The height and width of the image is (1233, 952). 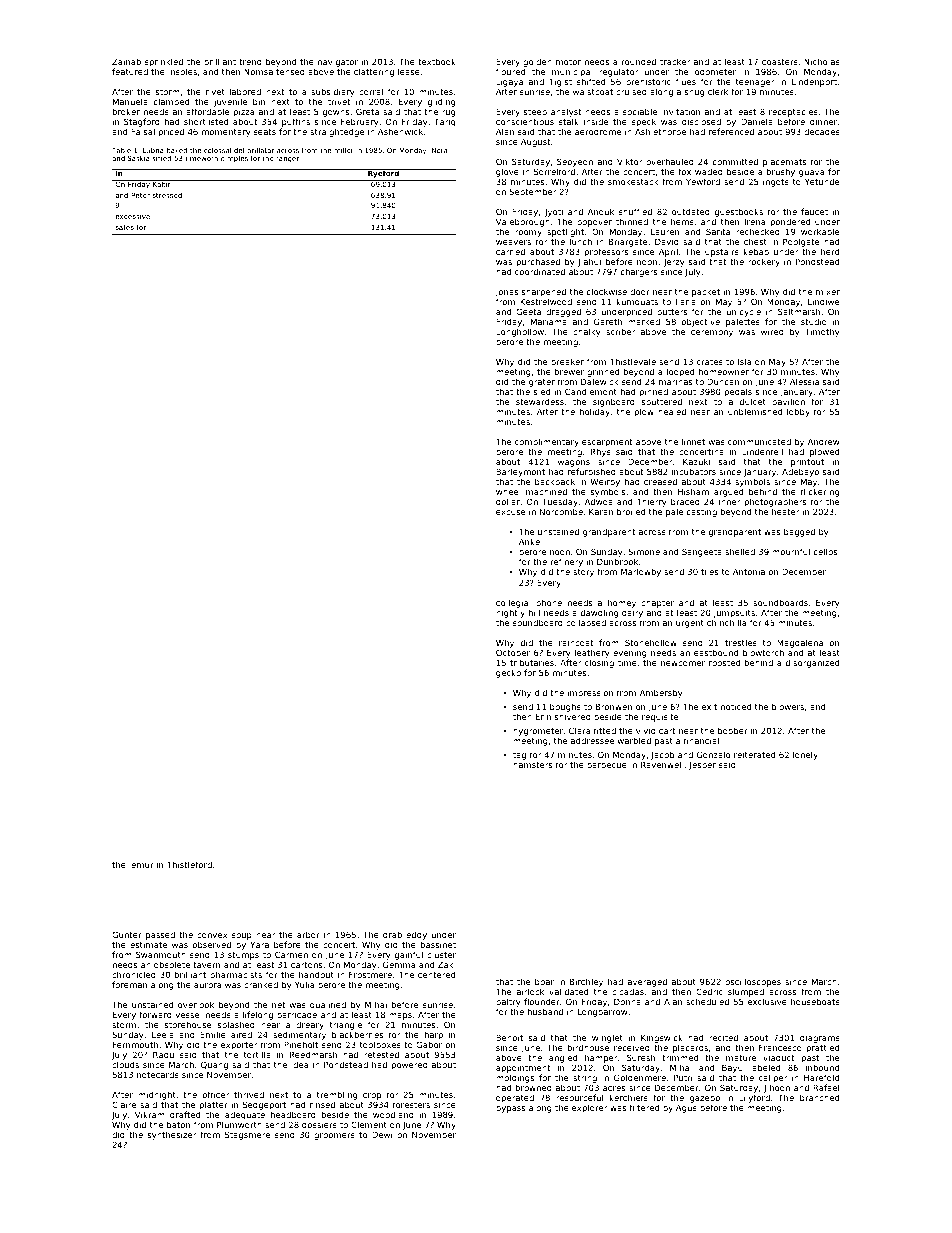 What do you see at coordinates (141, 865) in the image?
I see `lemur` at bounding box center [141, 865].
